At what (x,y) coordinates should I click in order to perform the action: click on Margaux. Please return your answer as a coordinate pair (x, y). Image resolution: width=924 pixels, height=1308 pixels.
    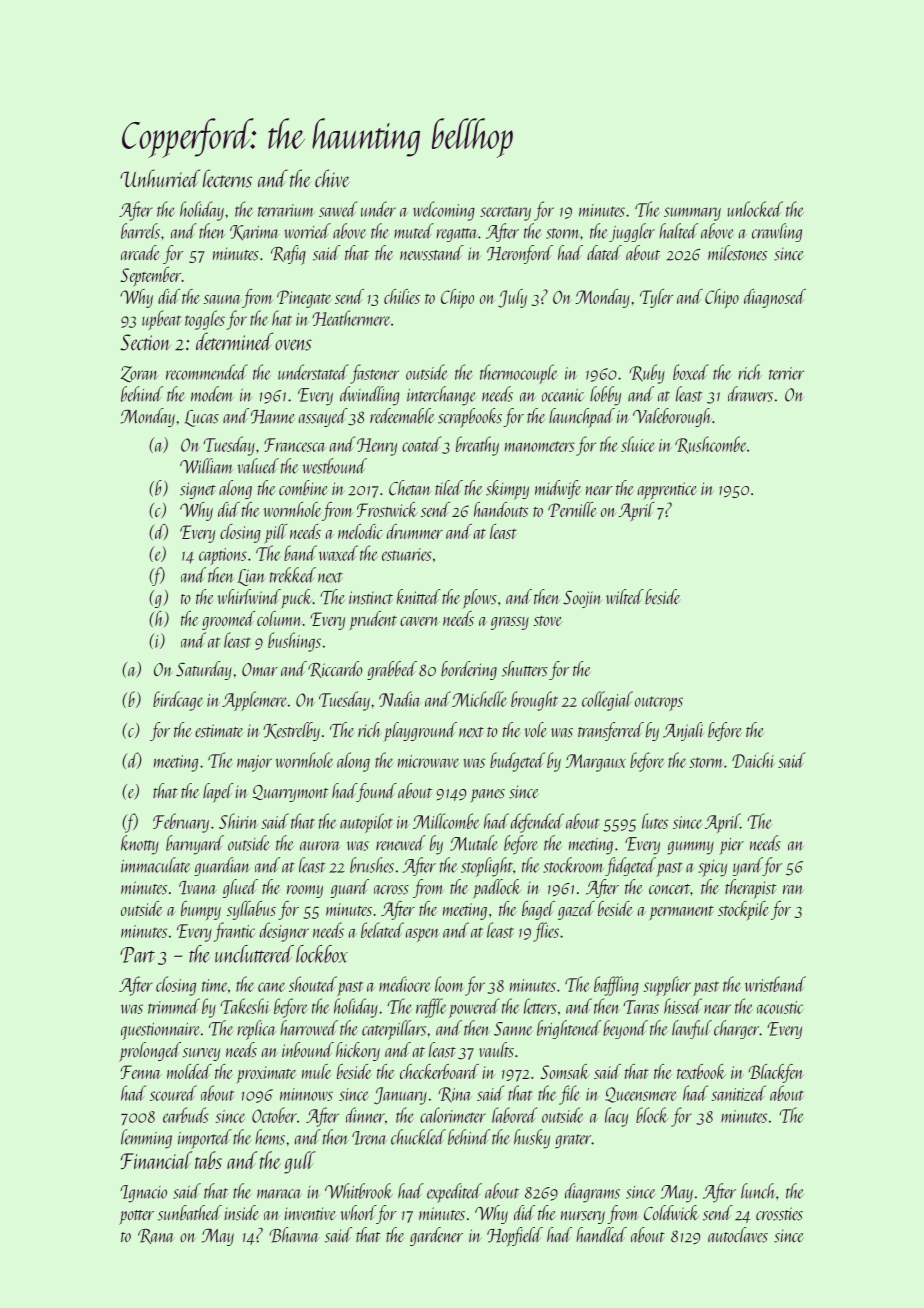
    Looking at the image, I should click on (596, 763).
